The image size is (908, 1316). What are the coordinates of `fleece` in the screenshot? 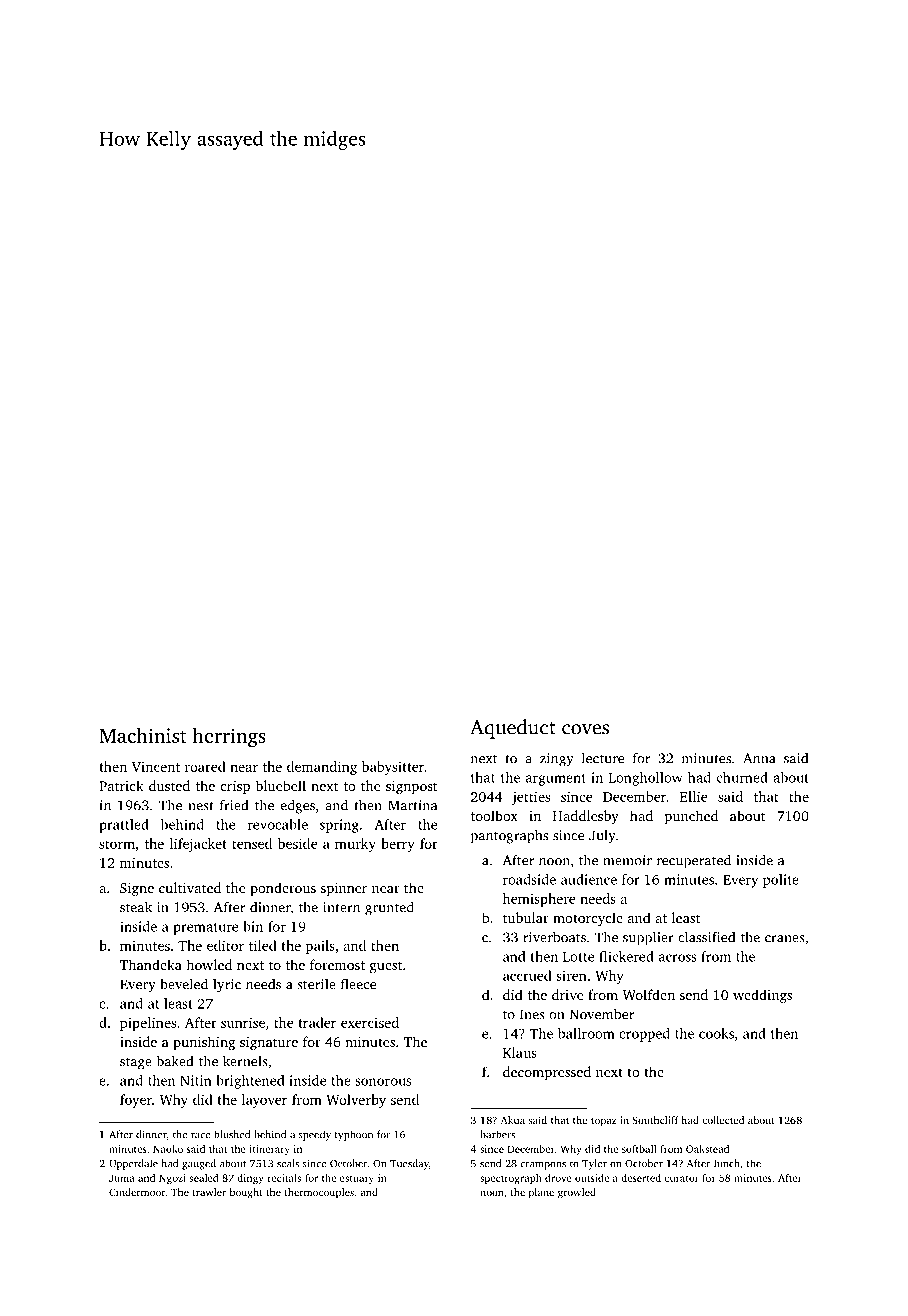 It's located at (358, 984).
